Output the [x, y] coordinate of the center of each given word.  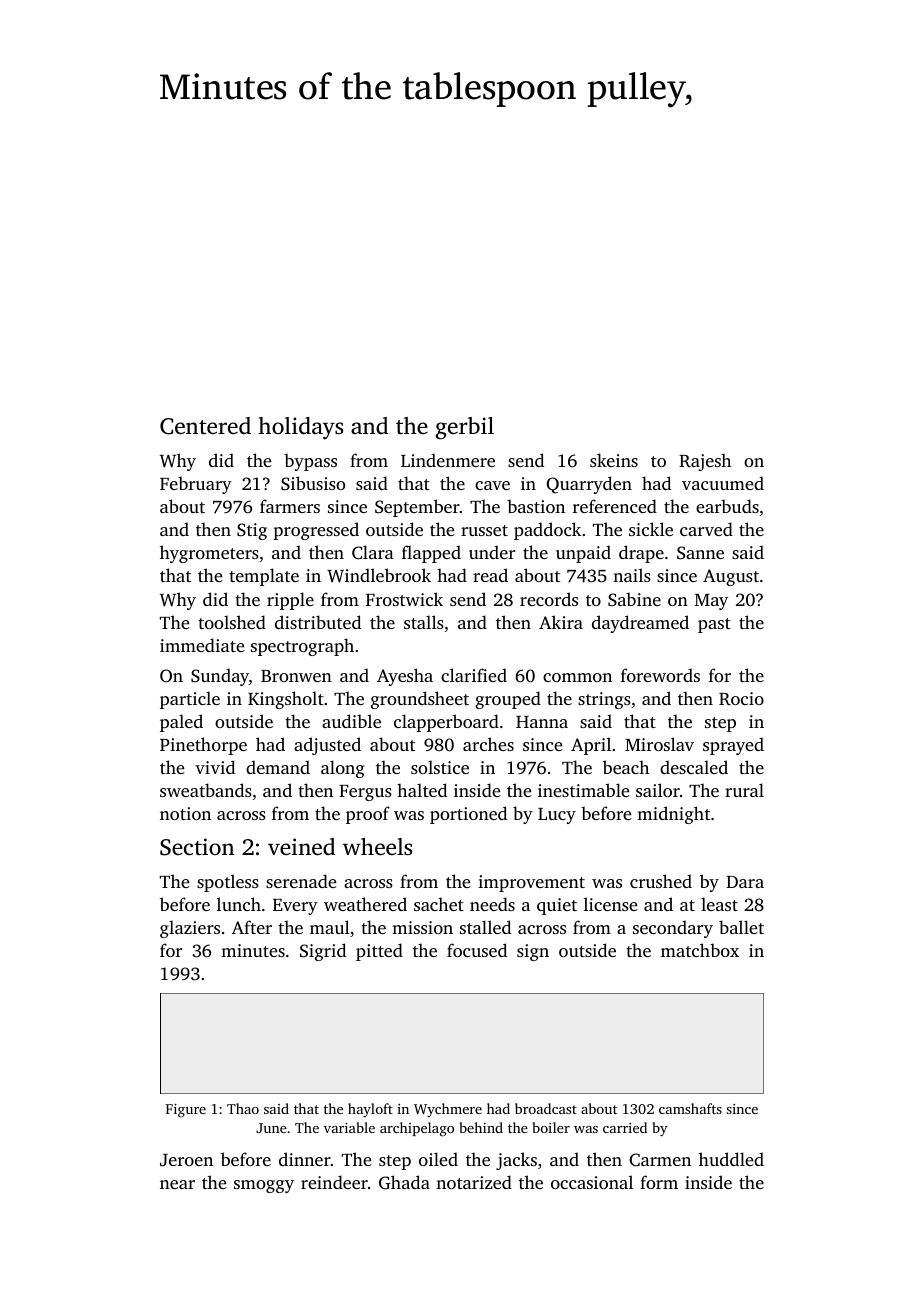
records [549, 599]
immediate [202, 645]
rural [744, 790]
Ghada [404, 1182]
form [659, 1182]
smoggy [264, 1186]
